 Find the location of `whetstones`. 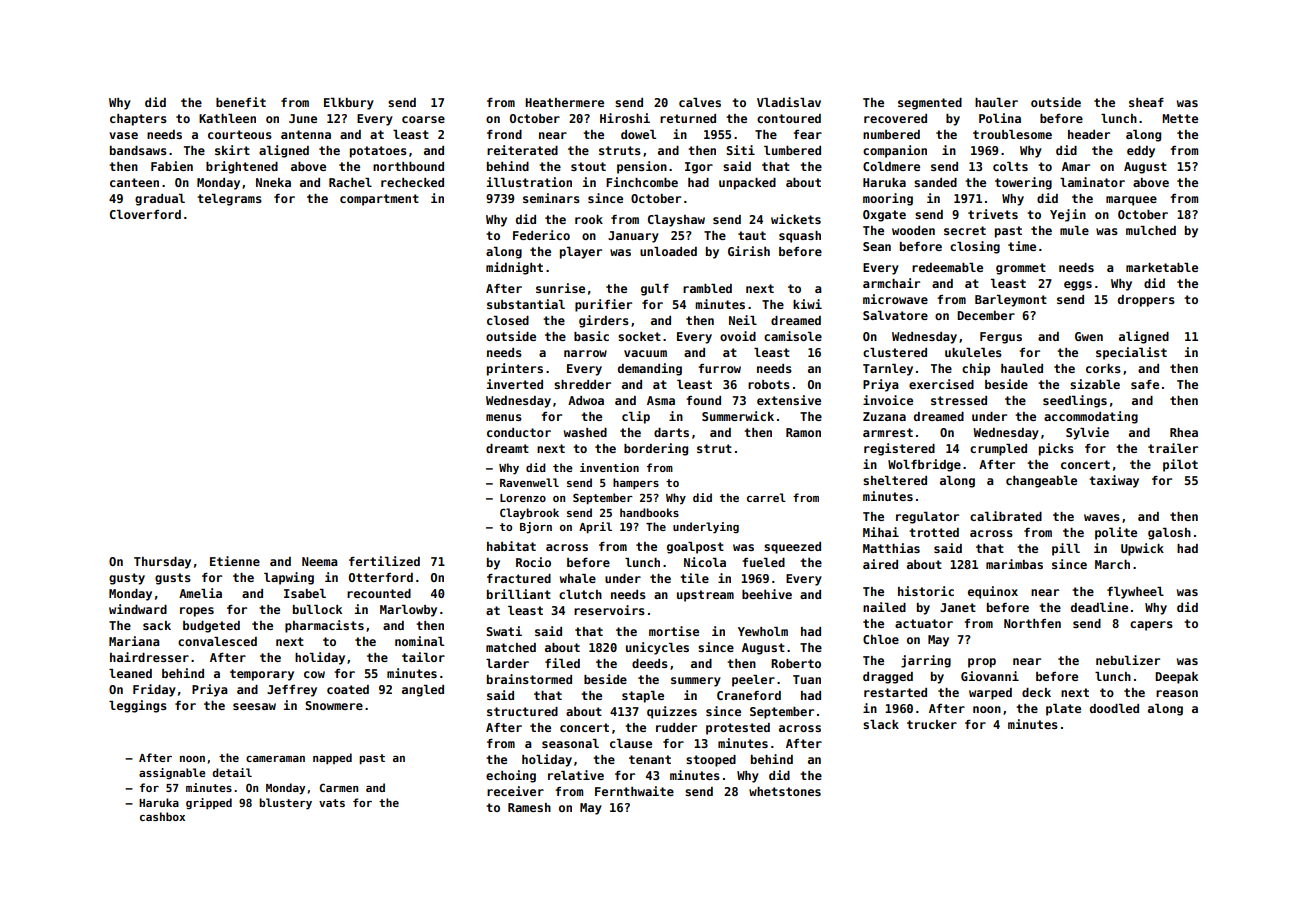

whetstones is located at coordinates (785, 791).
